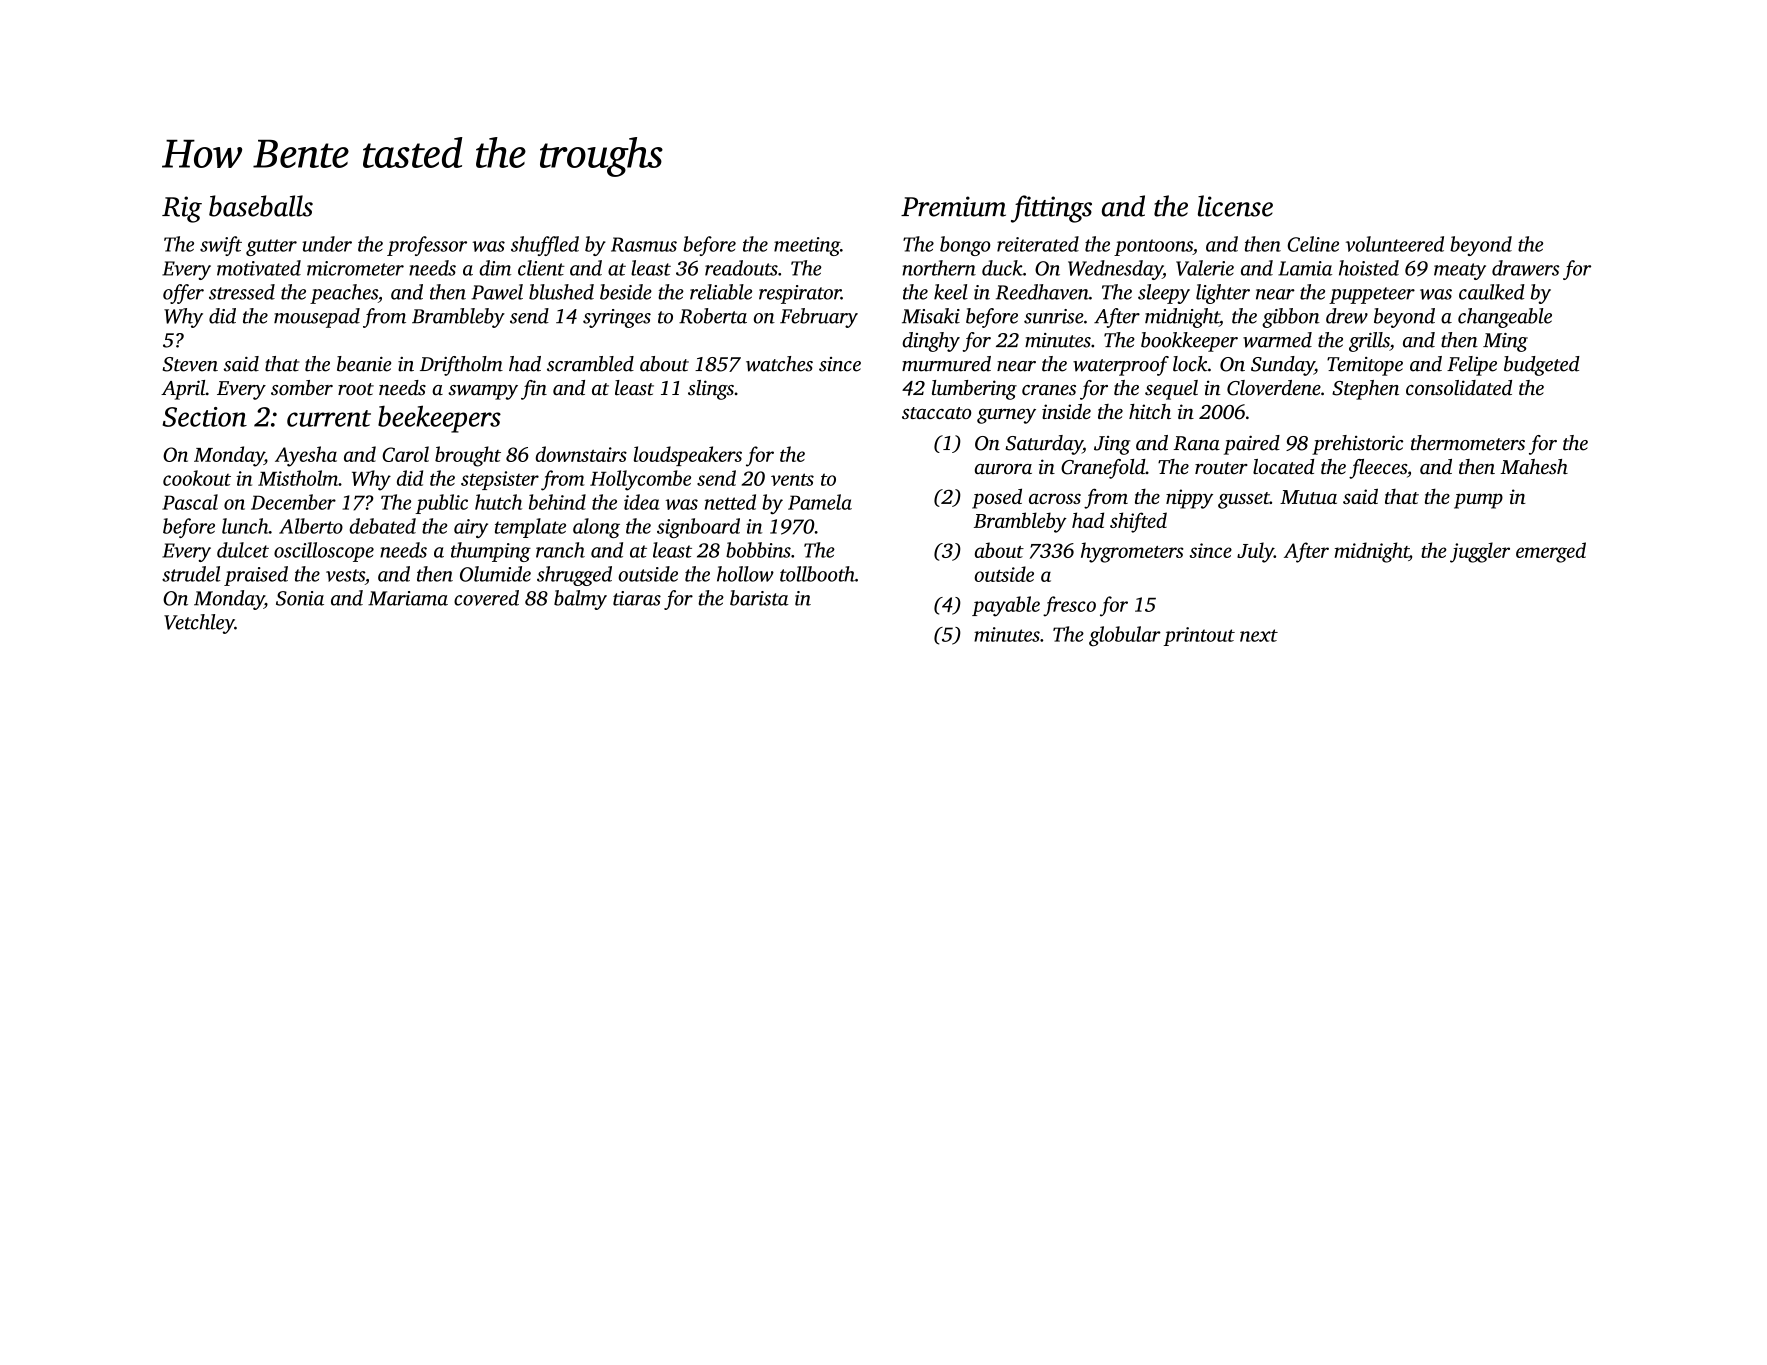 Image resolution: width=1767 pixels, height=1365 pixels. What do you see at coordinates (541, 268) in the document?
I see `client` at bounding box center [541, 268].
